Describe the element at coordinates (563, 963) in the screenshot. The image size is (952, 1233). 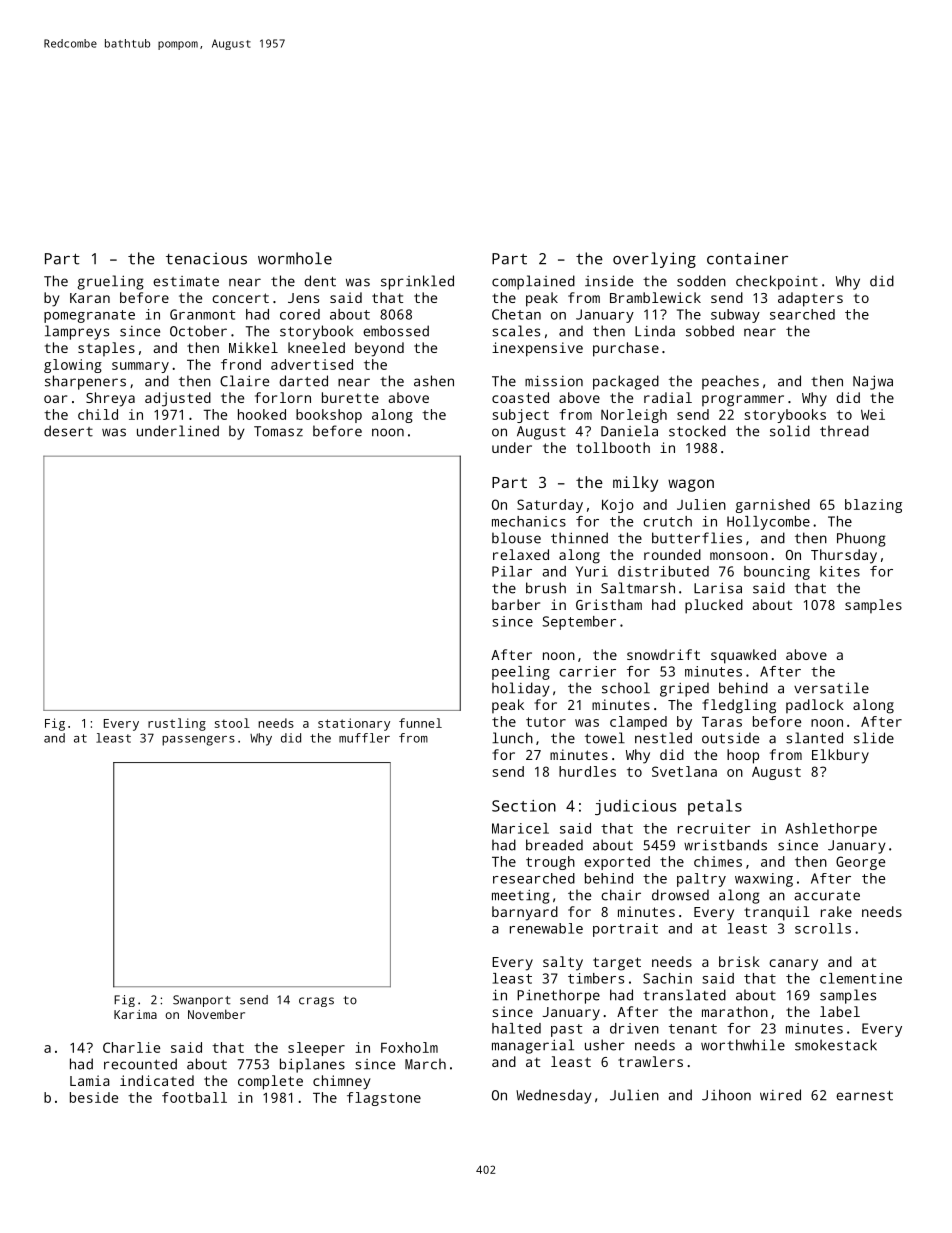
I see `salty` at that location.
